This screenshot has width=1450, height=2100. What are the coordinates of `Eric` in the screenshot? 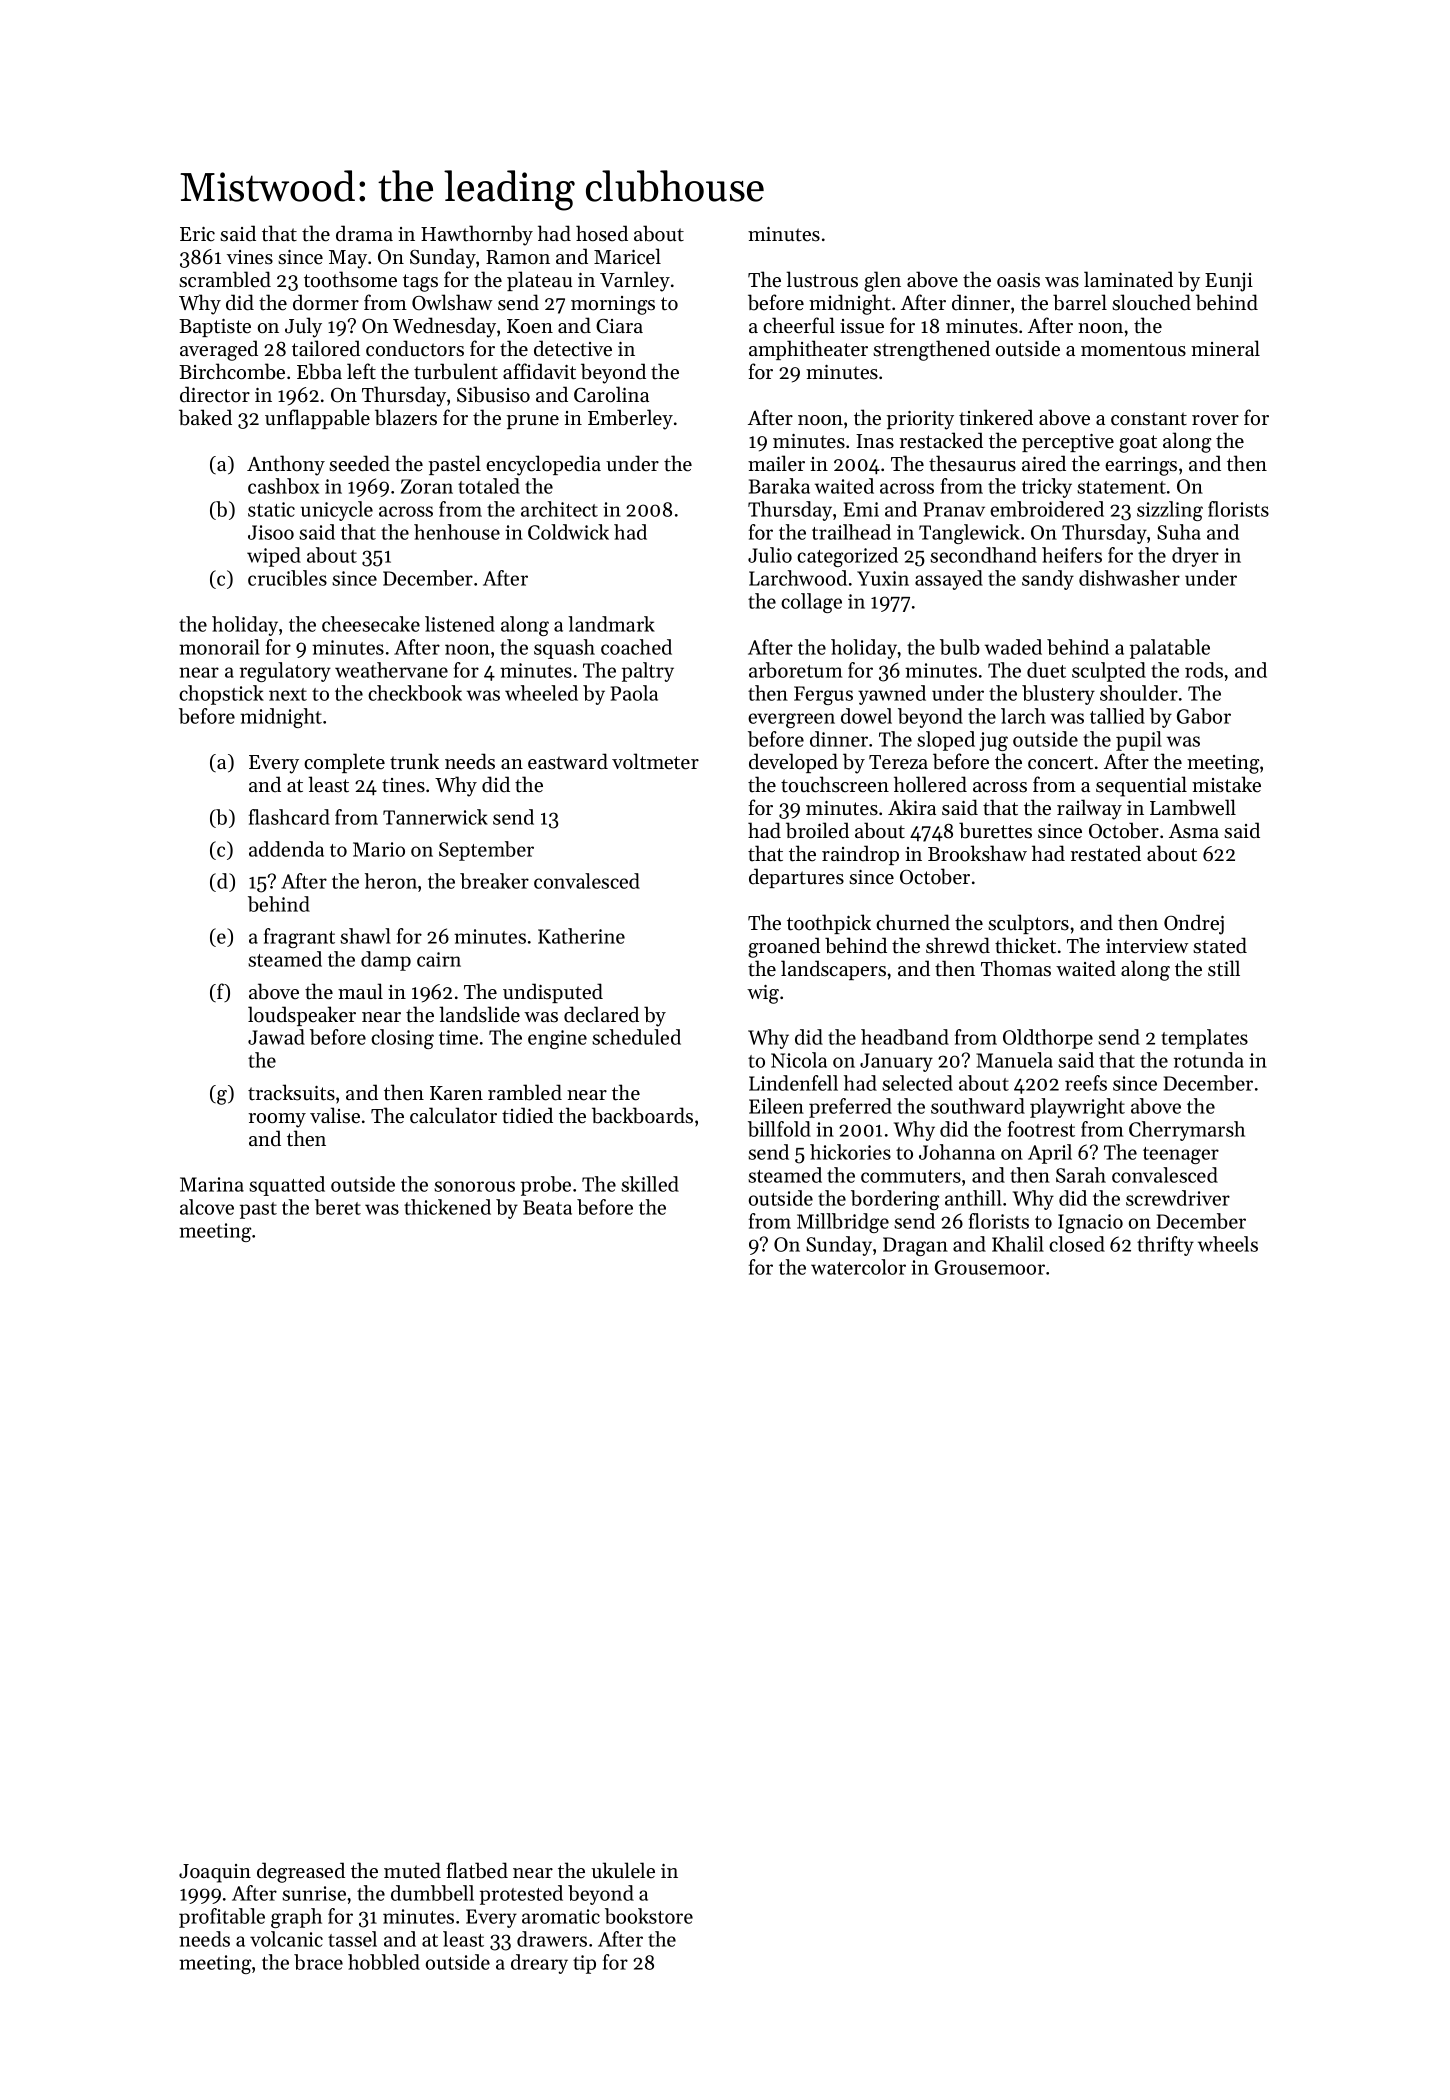 It's located at (197, 234).
